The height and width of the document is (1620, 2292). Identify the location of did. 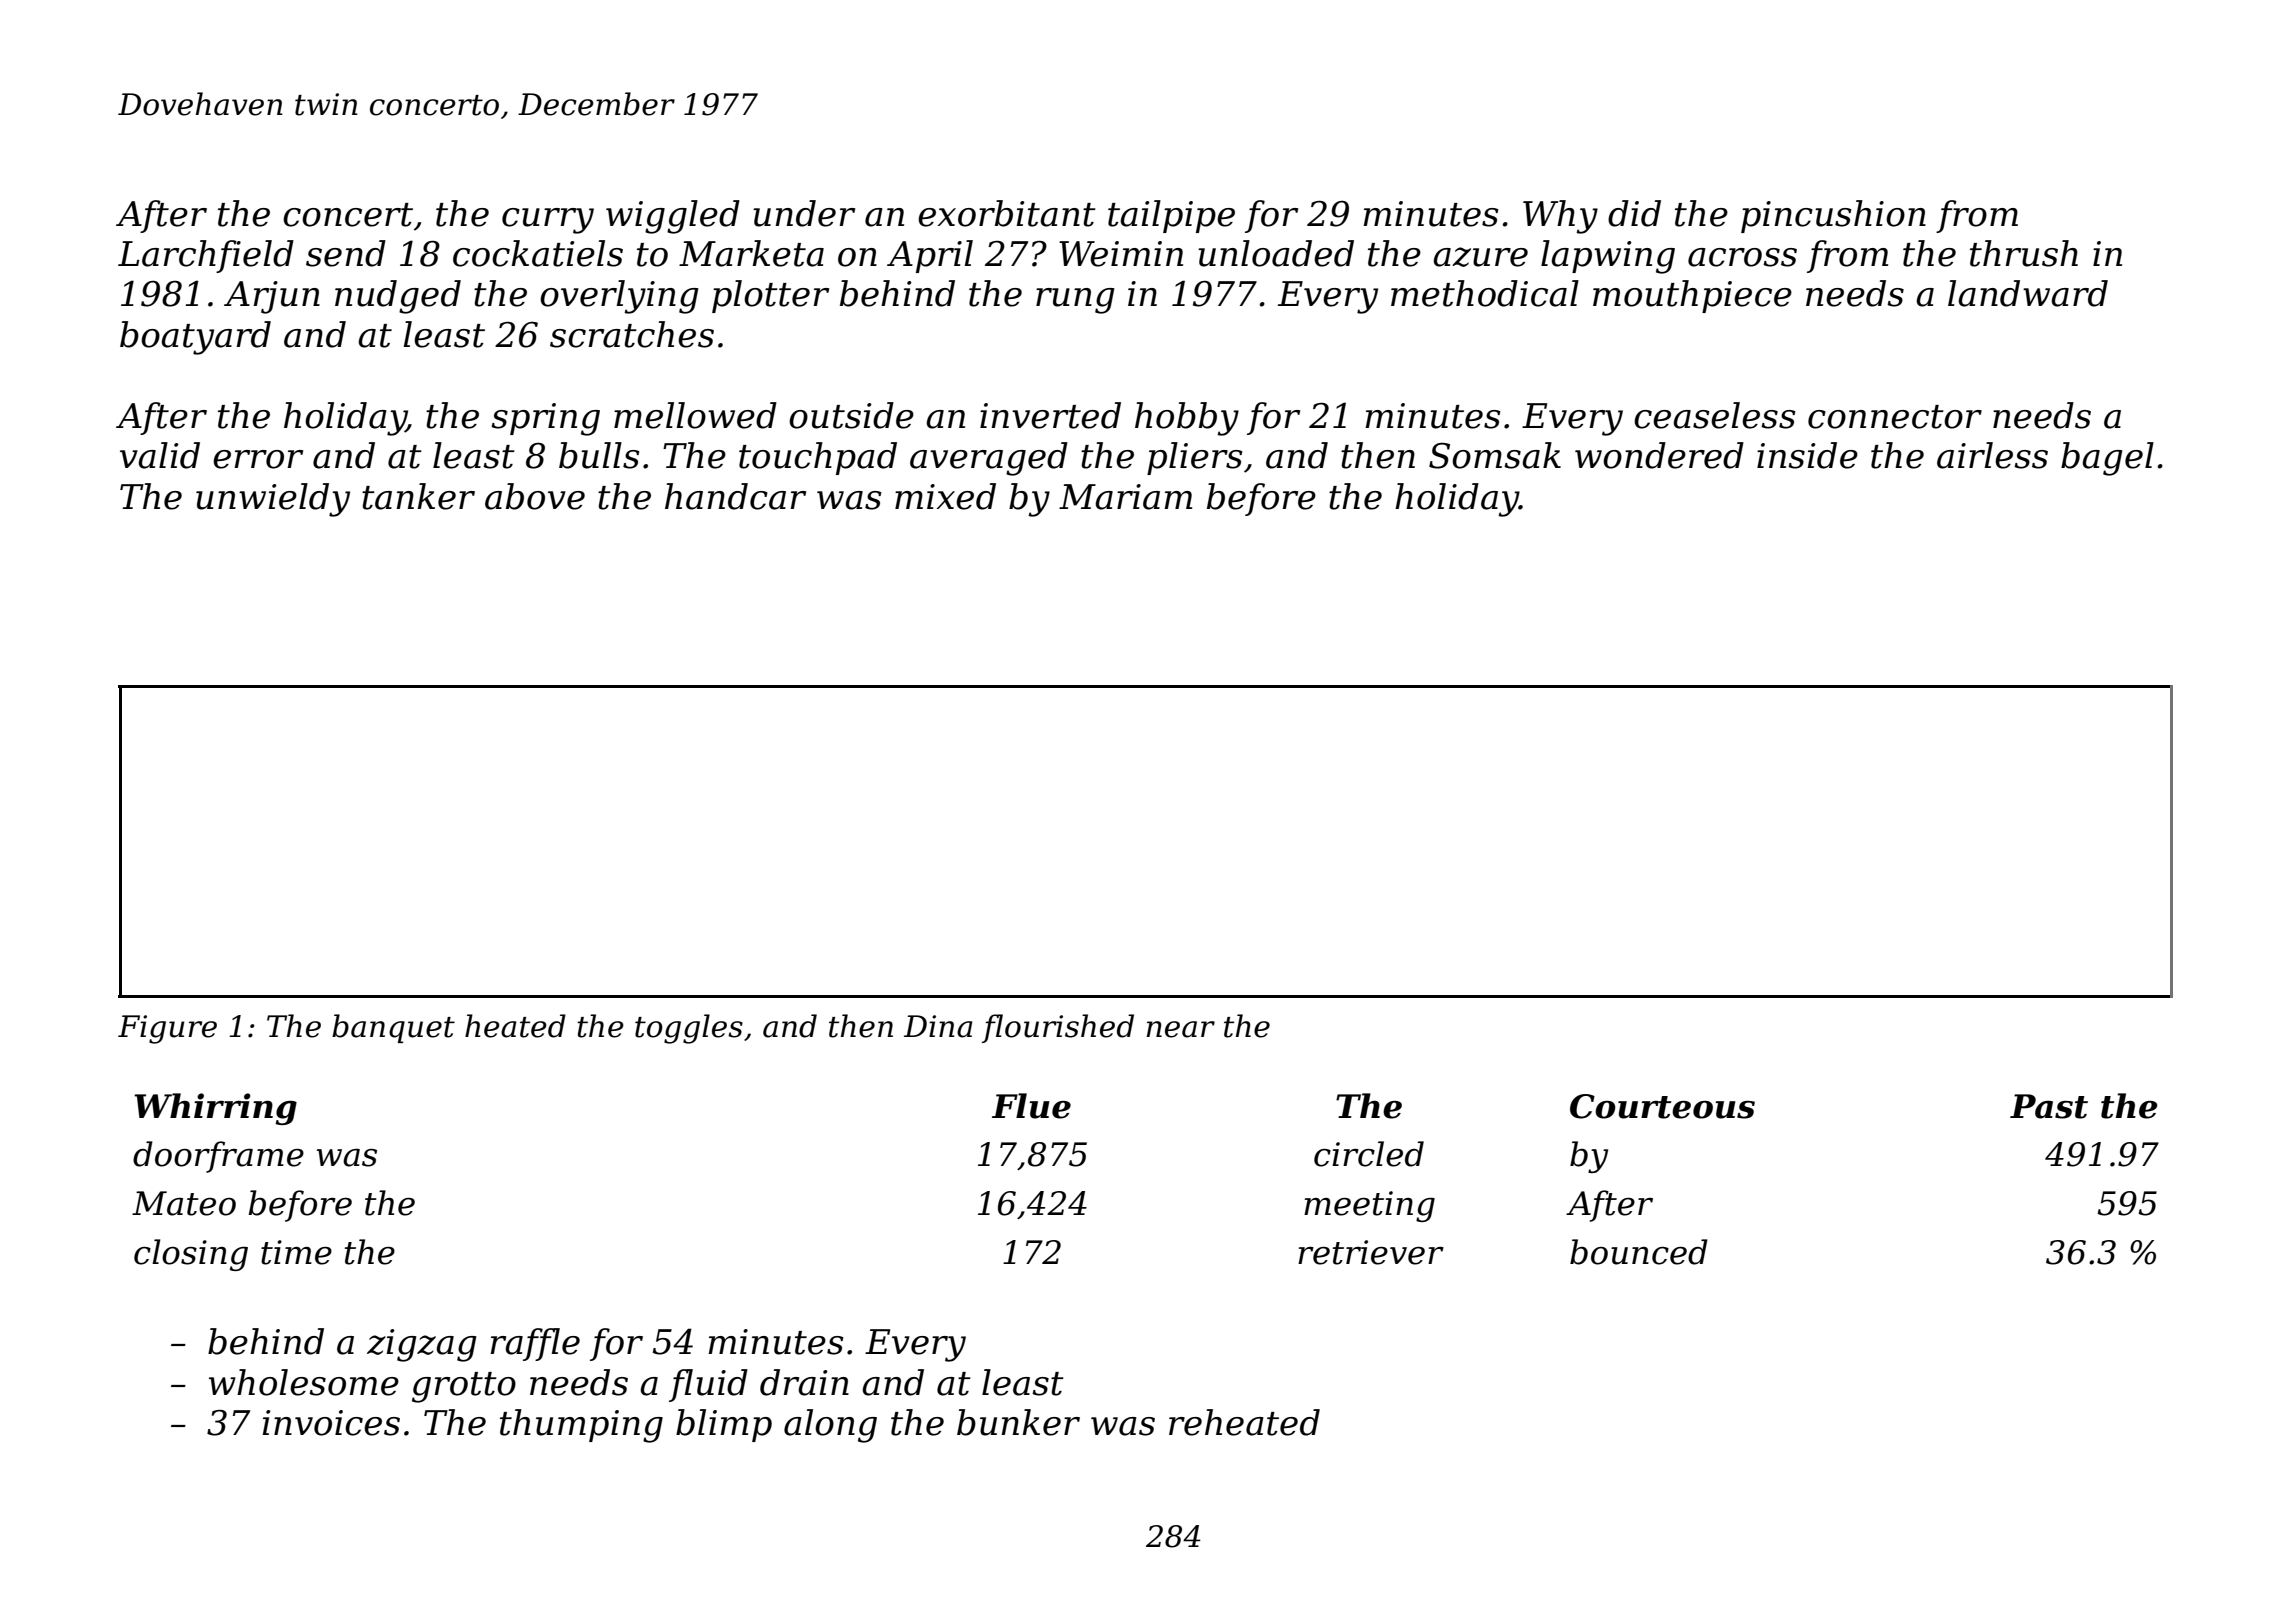
(1634, 213).
